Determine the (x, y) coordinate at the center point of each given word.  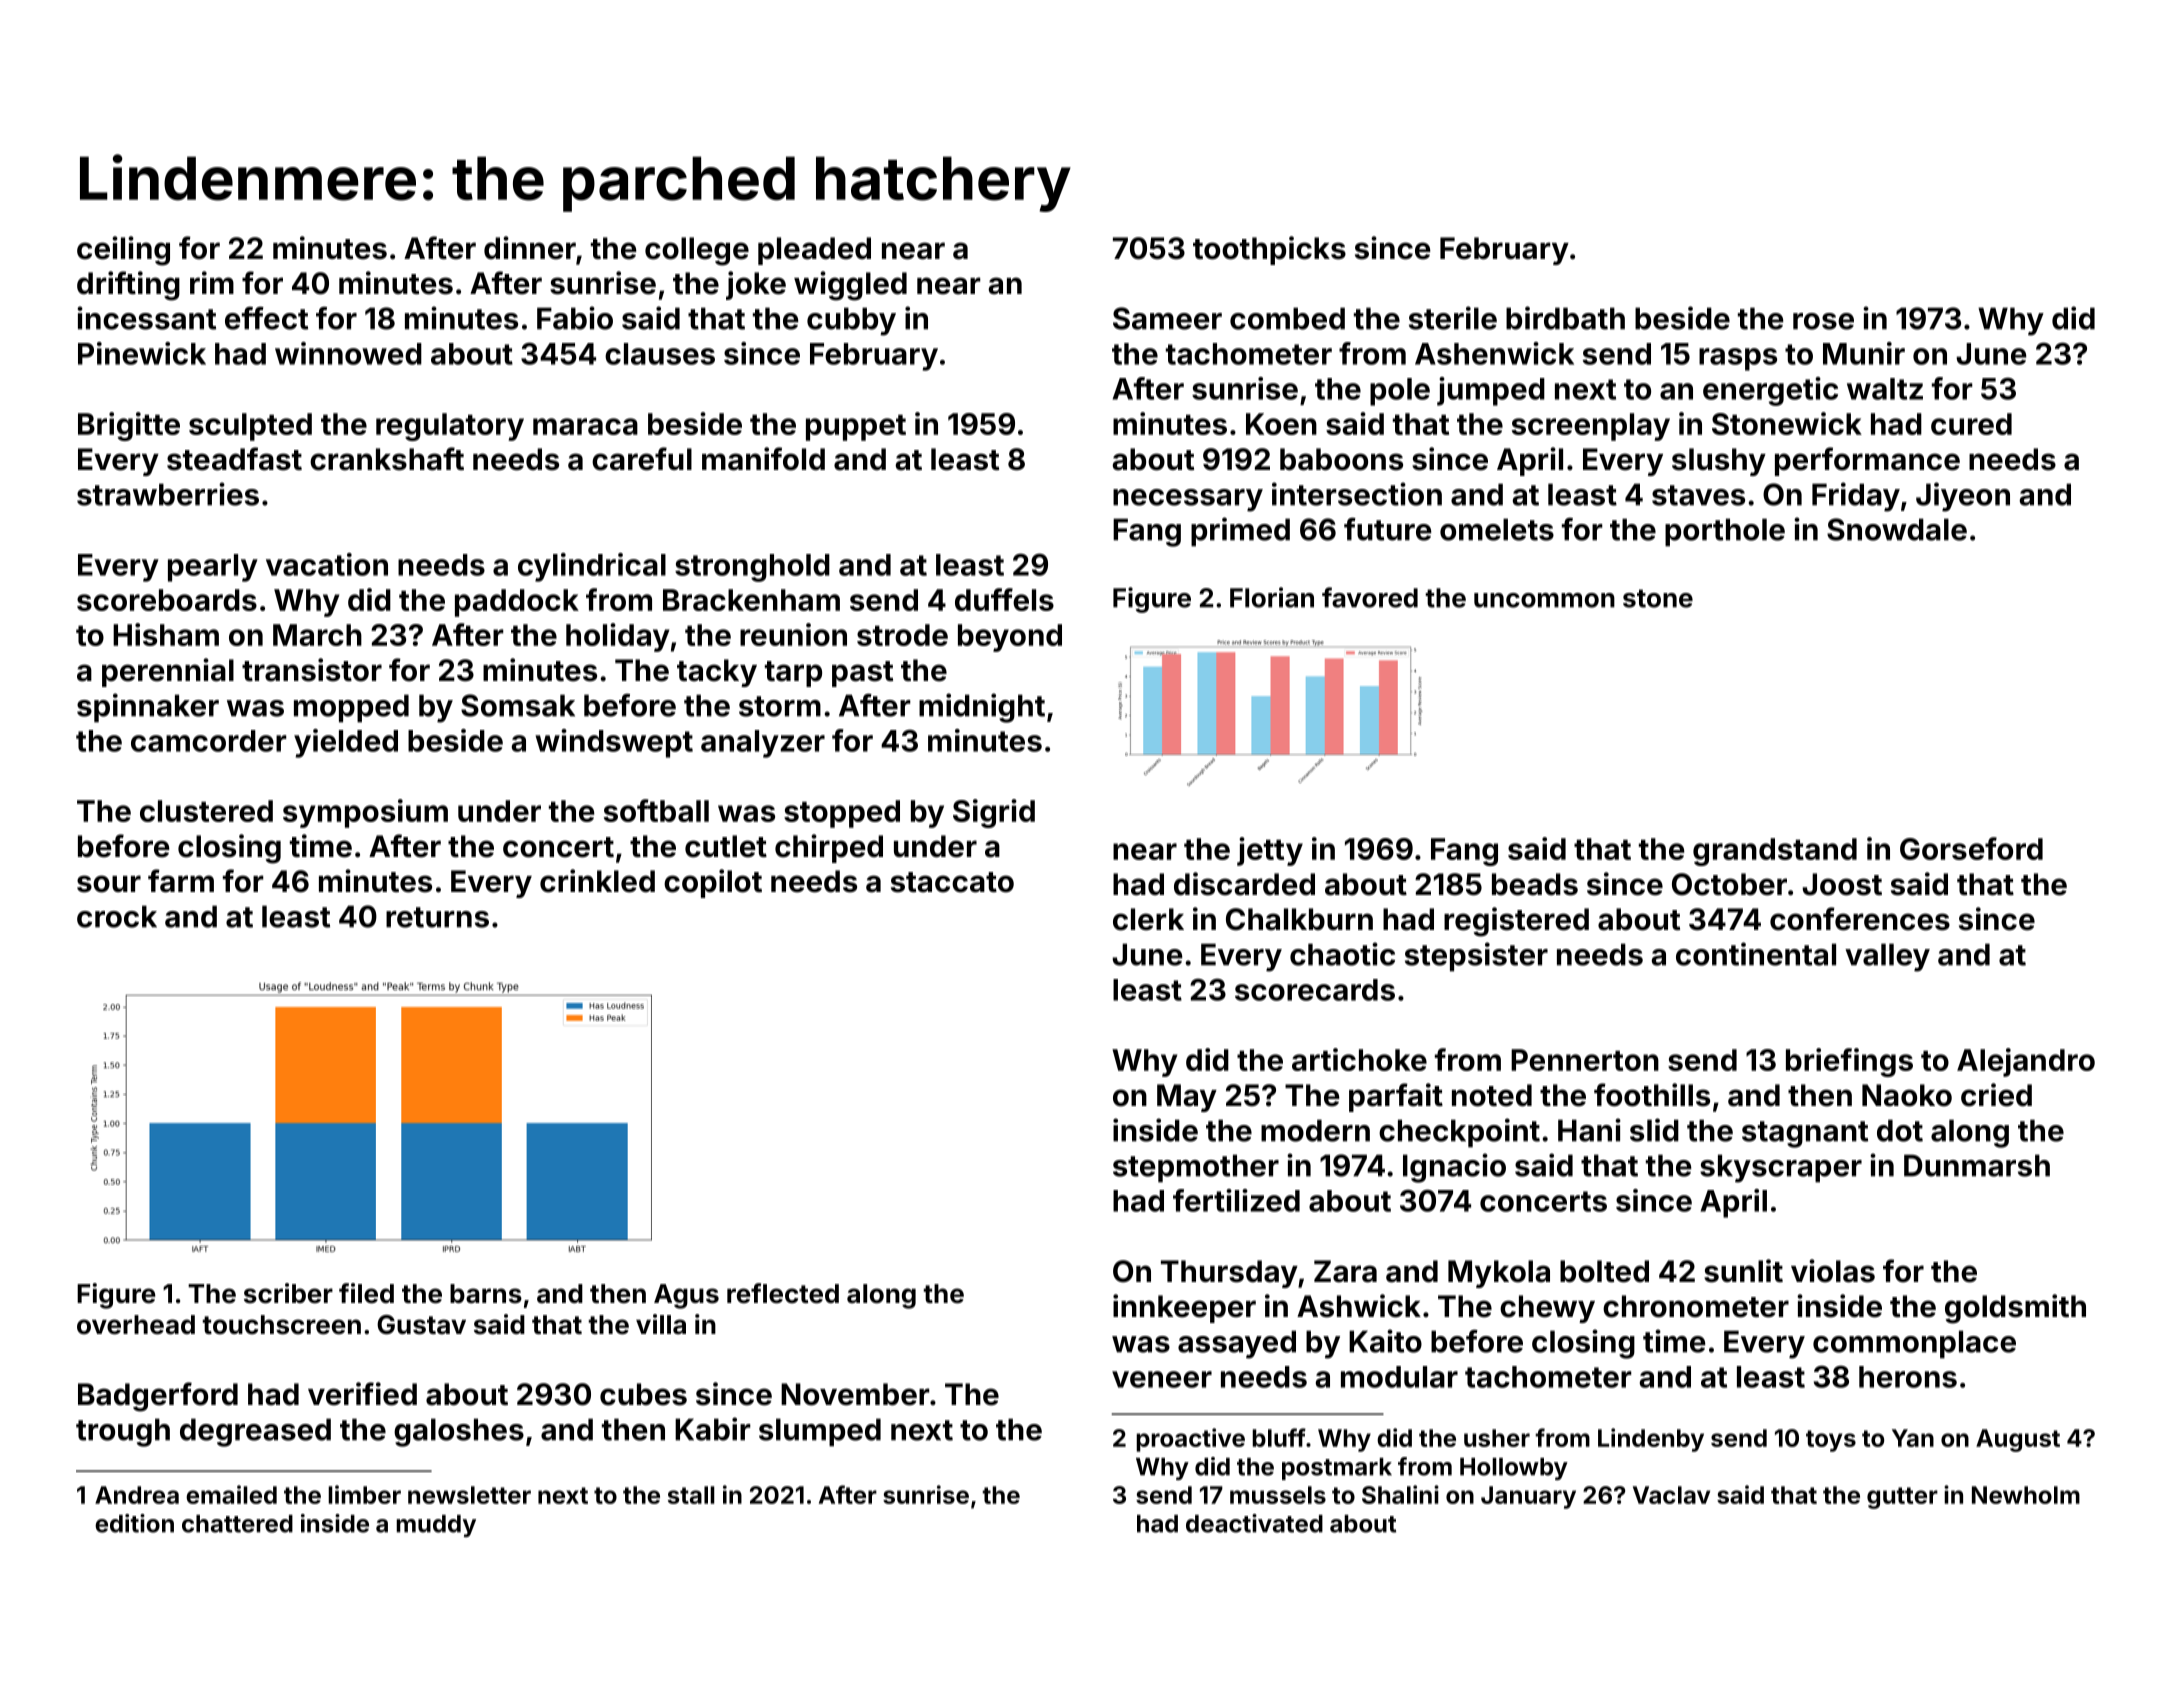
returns (437, 917)
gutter (1902, 1498)
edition (134, 1523)
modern (1315, 1130)
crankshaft (387, 459)
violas (1833, 1271)
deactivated (1254, 1523)
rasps (1738, 359)
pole (1400, 392)
